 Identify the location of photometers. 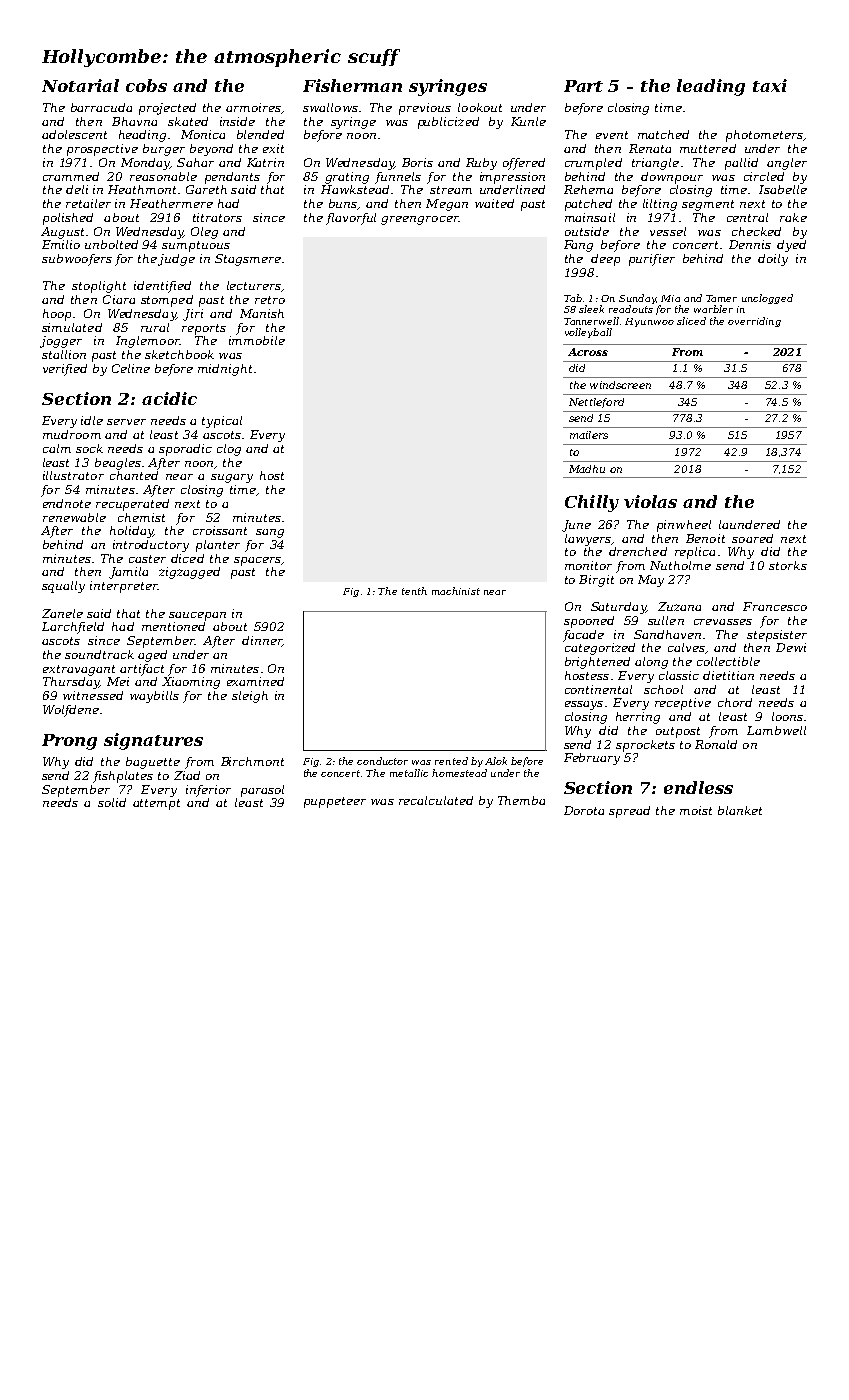
(764, 136).
